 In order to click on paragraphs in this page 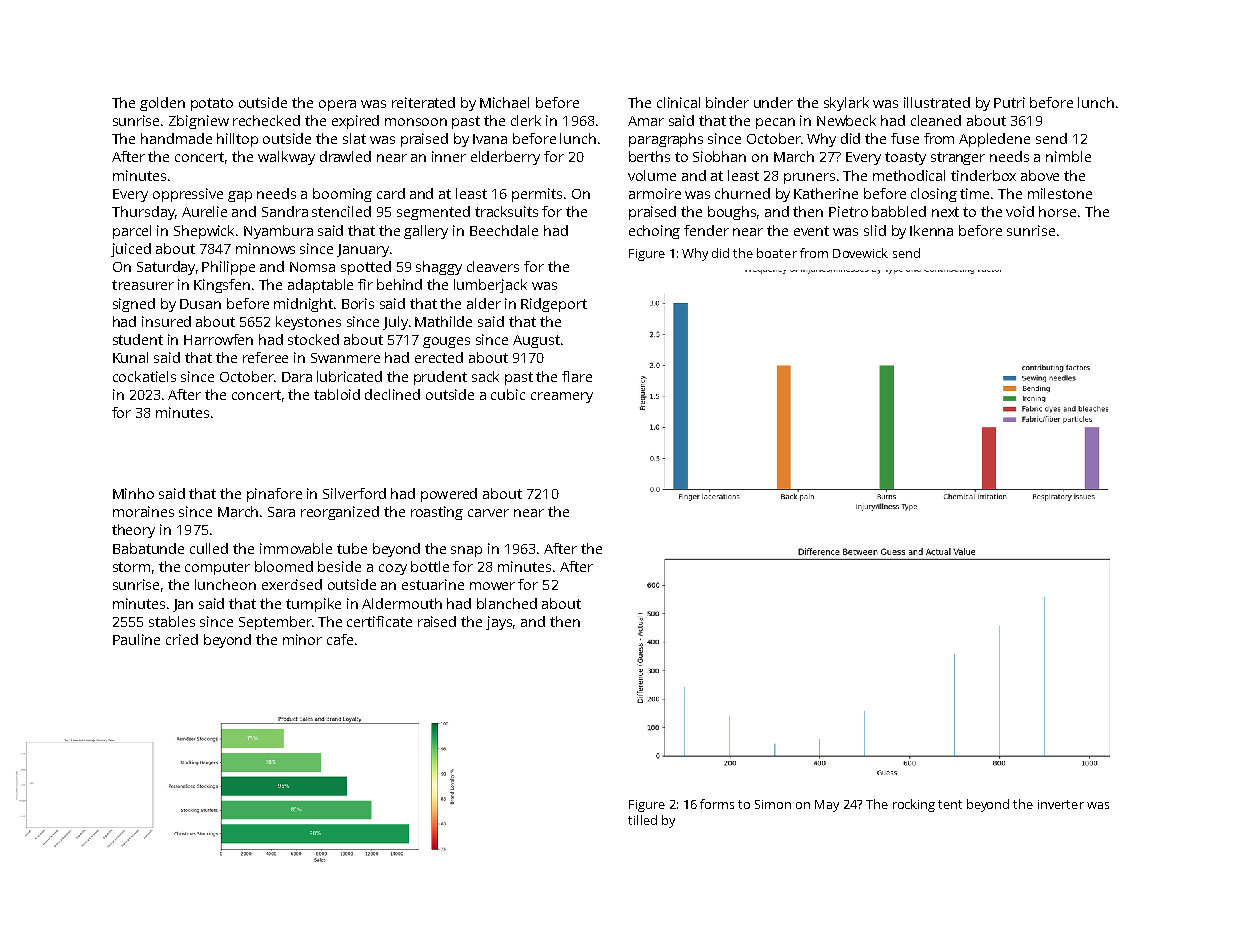, I will do `click(666, 140)`.
